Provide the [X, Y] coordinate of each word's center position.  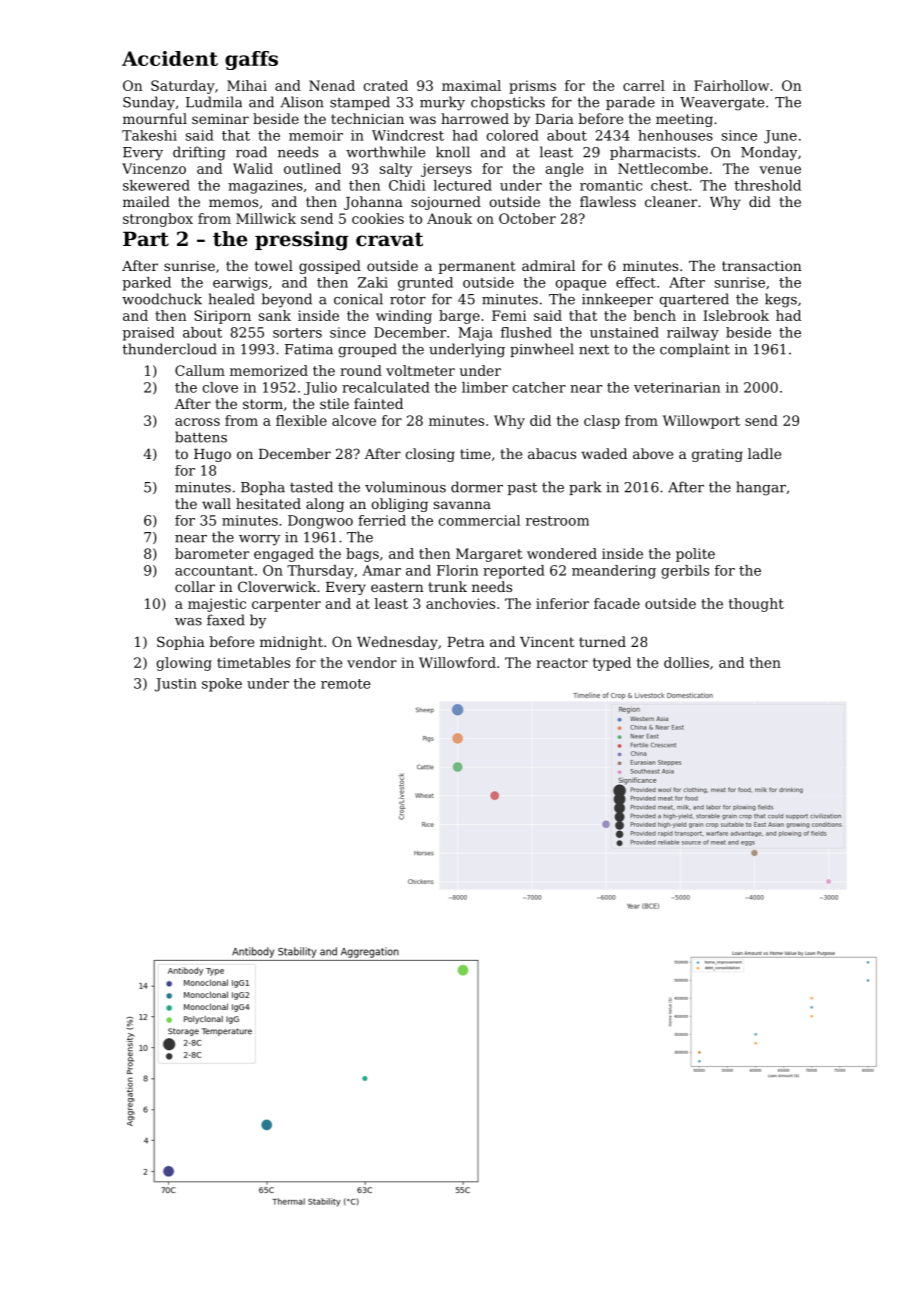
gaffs [251, 60]
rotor [408, 300]
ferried [382, 520]
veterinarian [677, 387]
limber [485, 387]
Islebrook [736, 315]
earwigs [240, 284]
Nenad [332, 85]
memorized [269, 370]
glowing [184, 664]
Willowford [457, 662]
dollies [686, 662]
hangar [761, 488]
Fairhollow [731, 85]
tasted [311, 487]
